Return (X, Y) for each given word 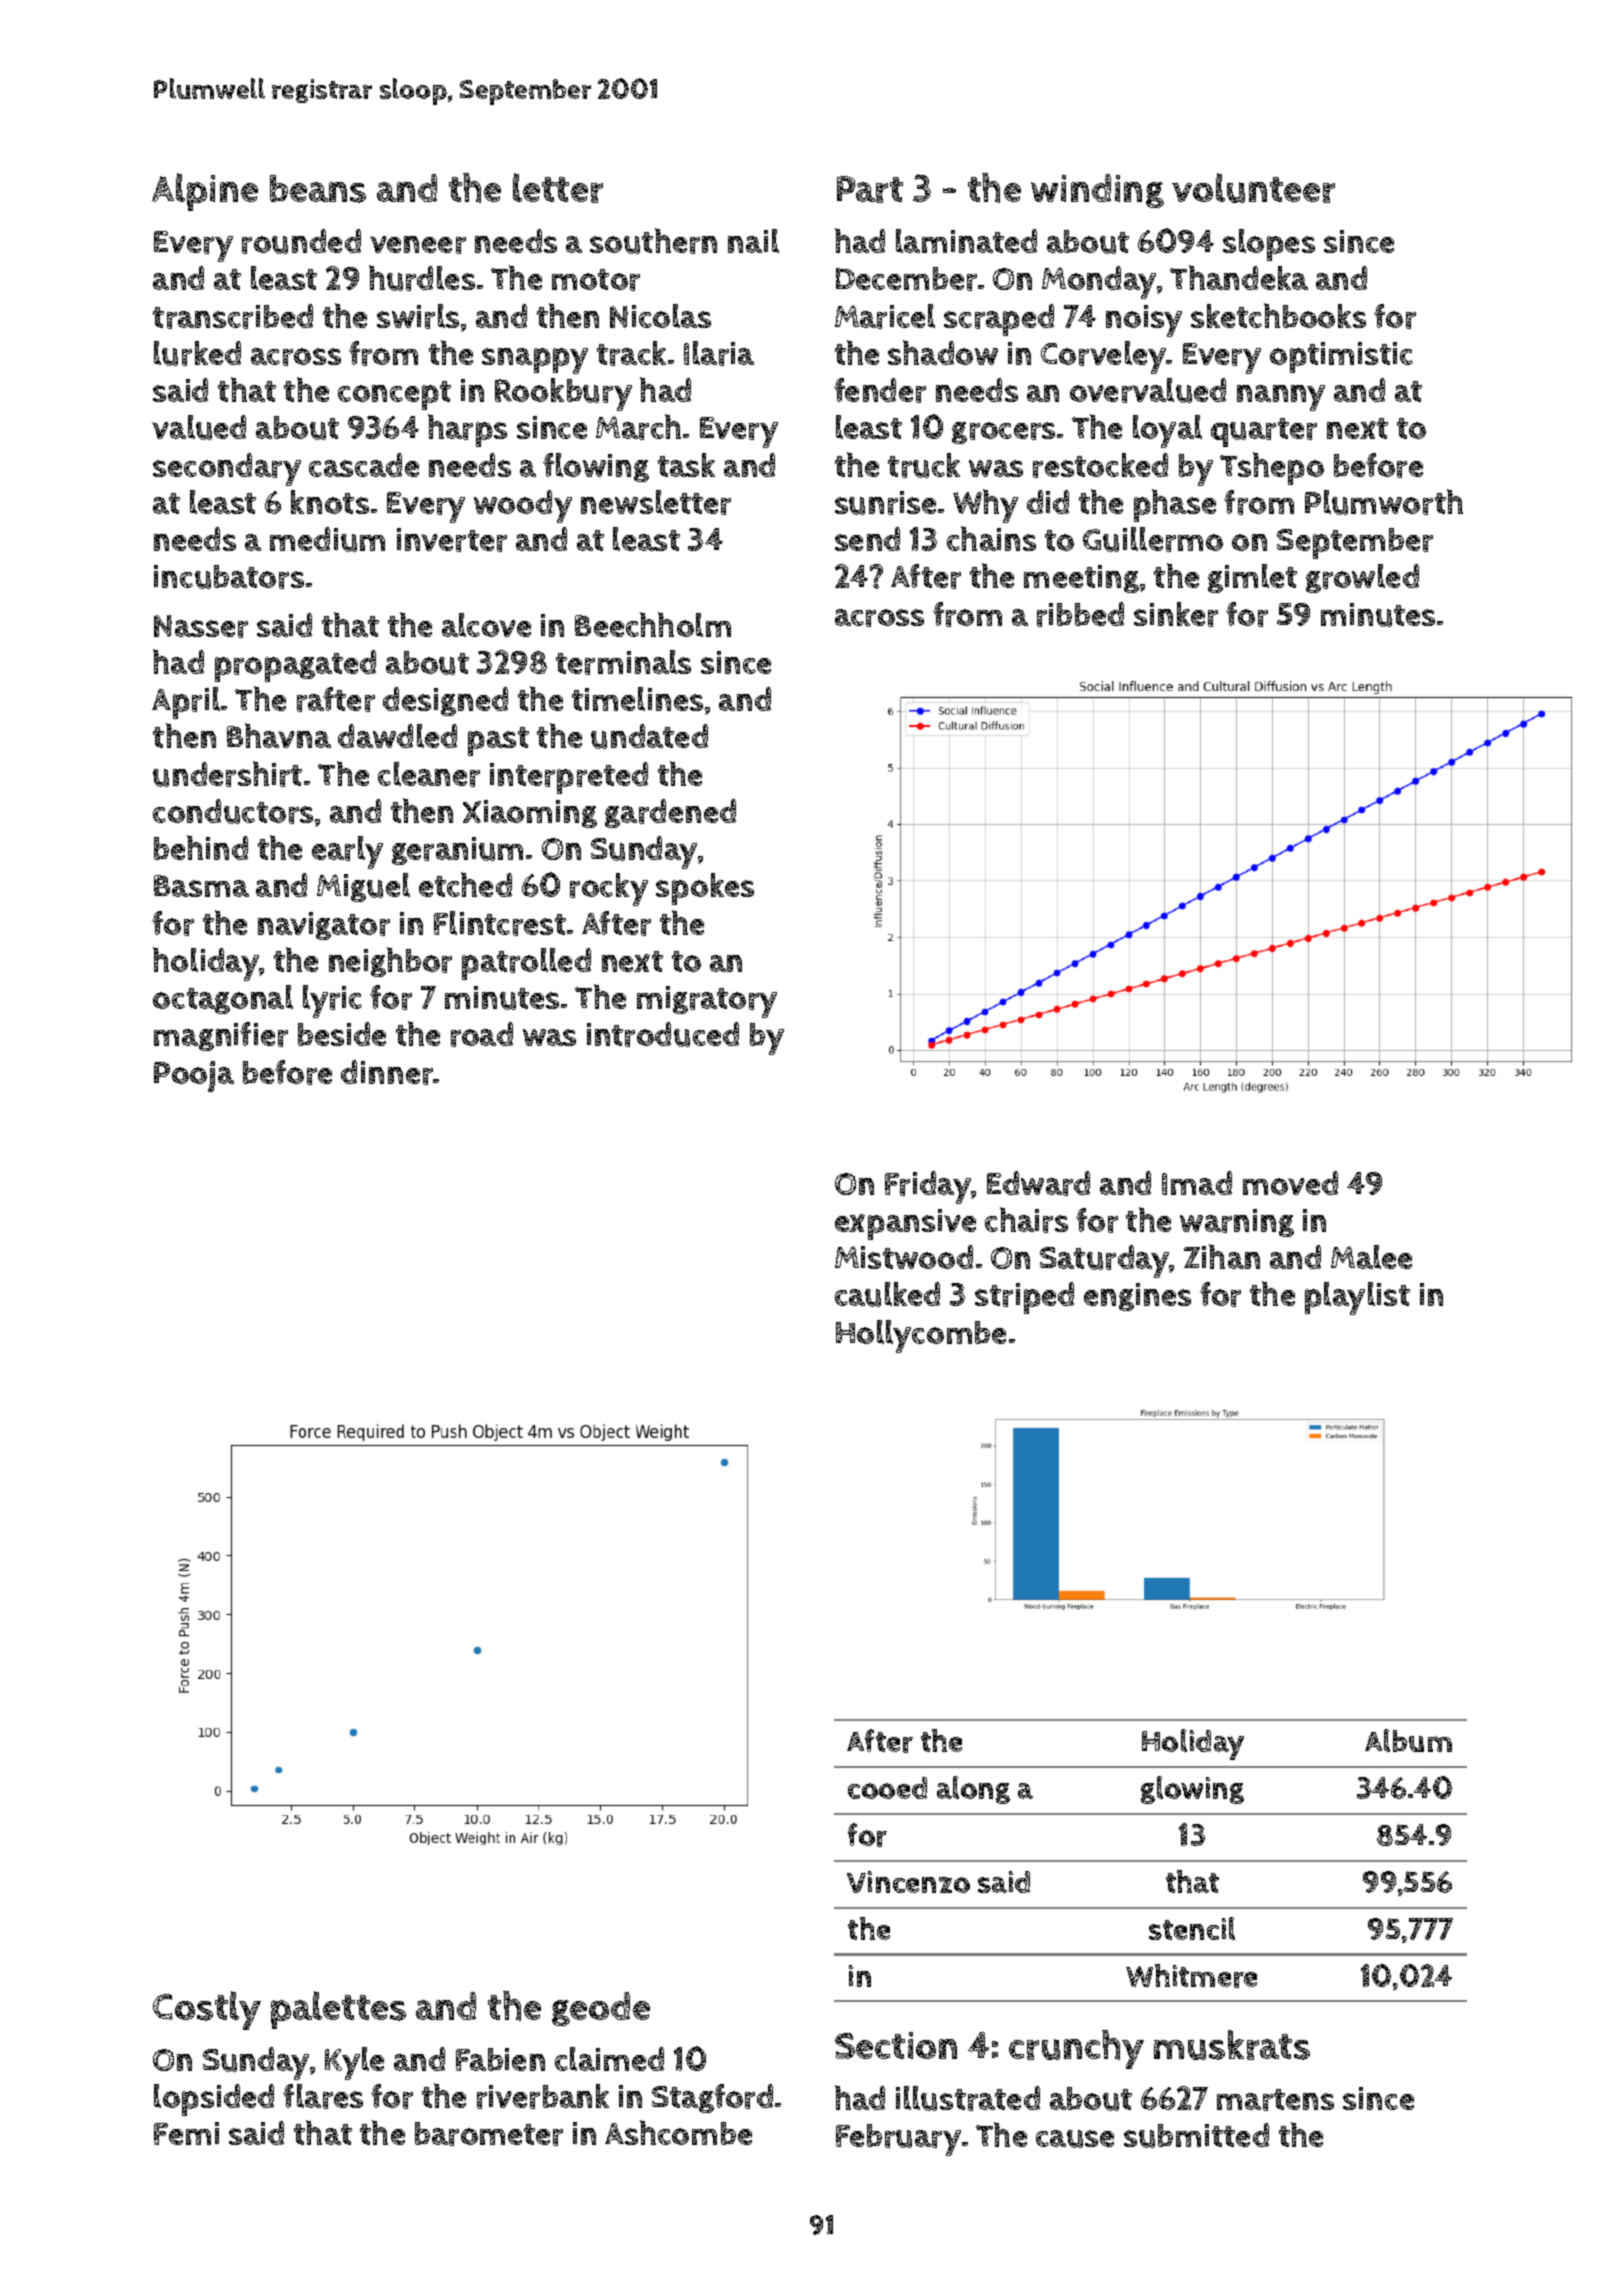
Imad (1197, 1183)
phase (1175, 505)
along (973, 1790)
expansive (905, 1224)
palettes (338, 2010)
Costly (207, 2010)
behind (201, 847)
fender (880, 390)
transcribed (233, 316)
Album (1408, 1740)
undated (649, 736)
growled (1362, 578)
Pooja (194, 1076)
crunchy (1076, 2049)
